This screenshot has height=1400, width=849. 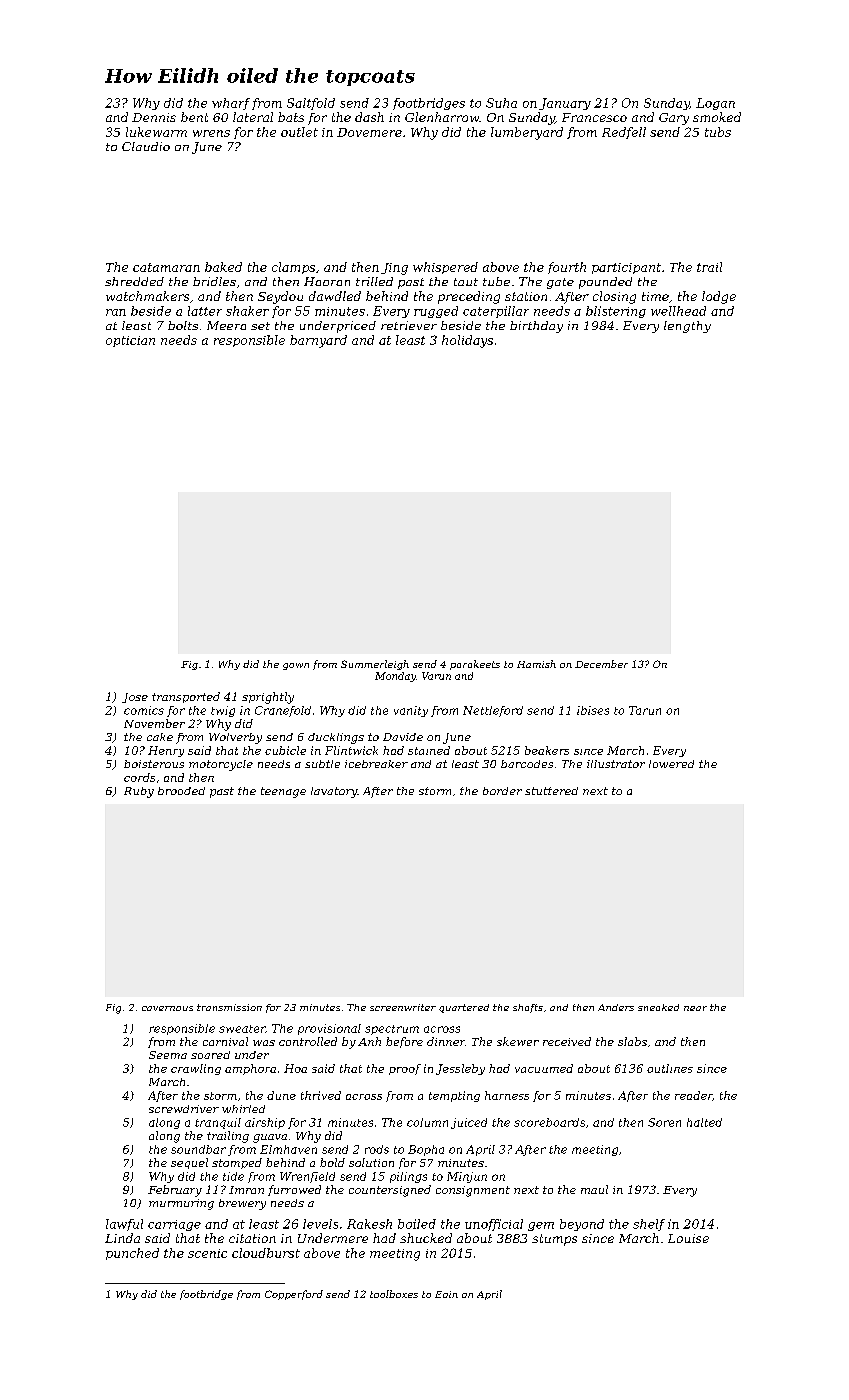 I want to click on baked, so click(x=223, y=267).
